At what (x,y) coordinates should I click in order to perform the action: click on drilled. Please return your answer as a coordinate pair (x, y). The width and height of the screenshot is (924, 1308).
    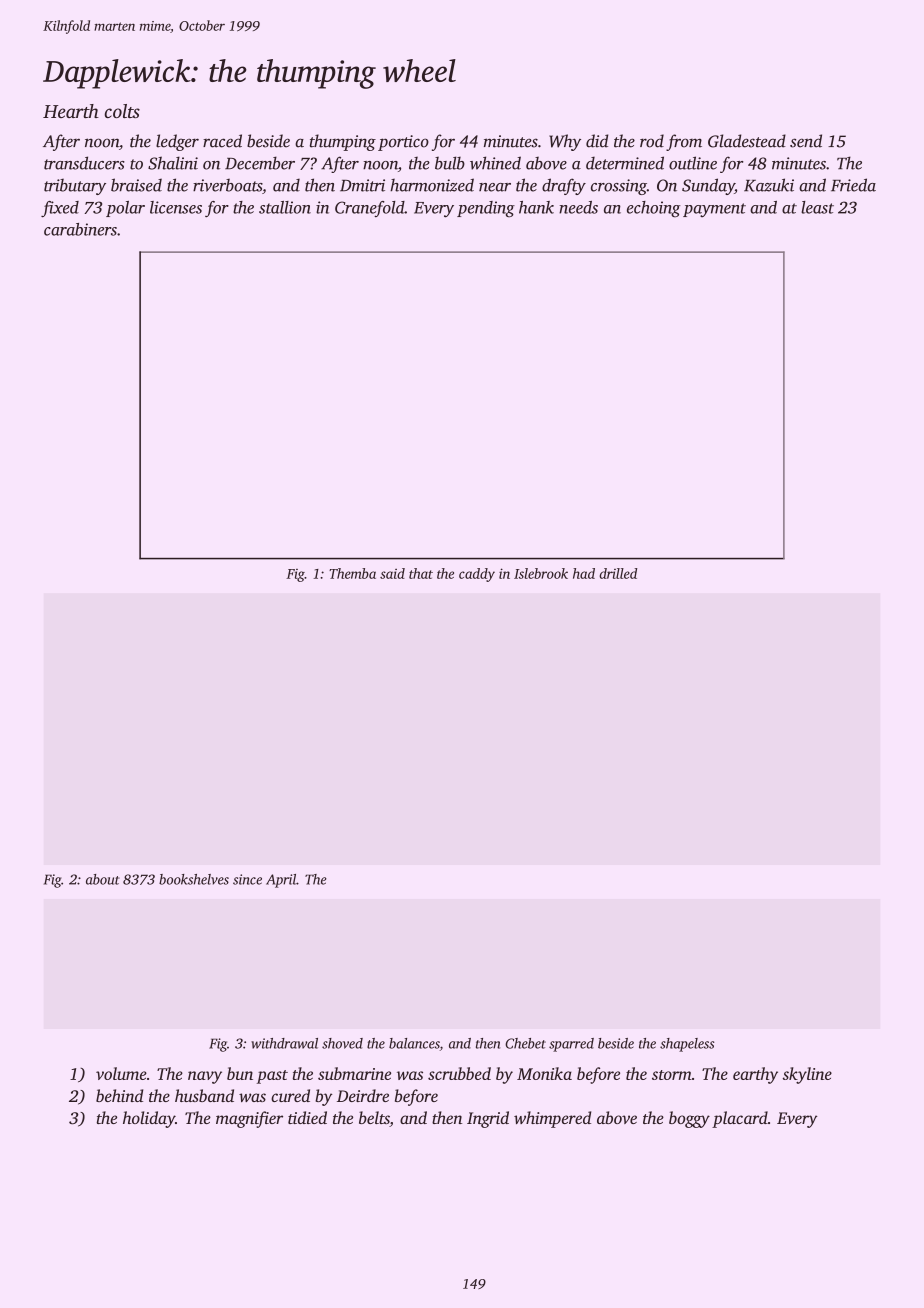
    Looking at the image, I should click on (618, 573).
